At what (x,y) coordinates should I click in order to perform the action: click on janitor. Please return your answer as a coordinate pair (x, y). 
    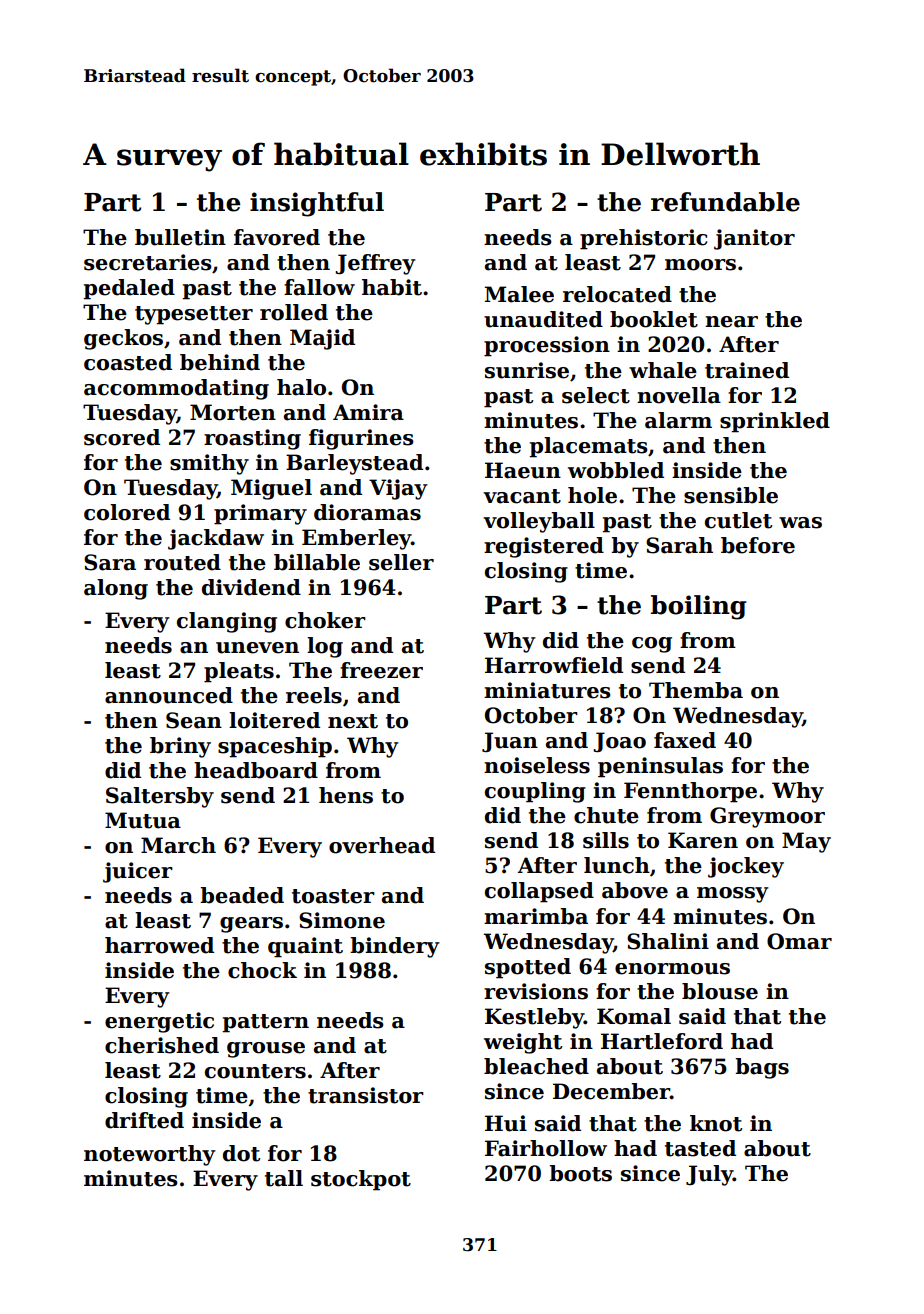
    Looking at the image, I should click on (754, 239).
